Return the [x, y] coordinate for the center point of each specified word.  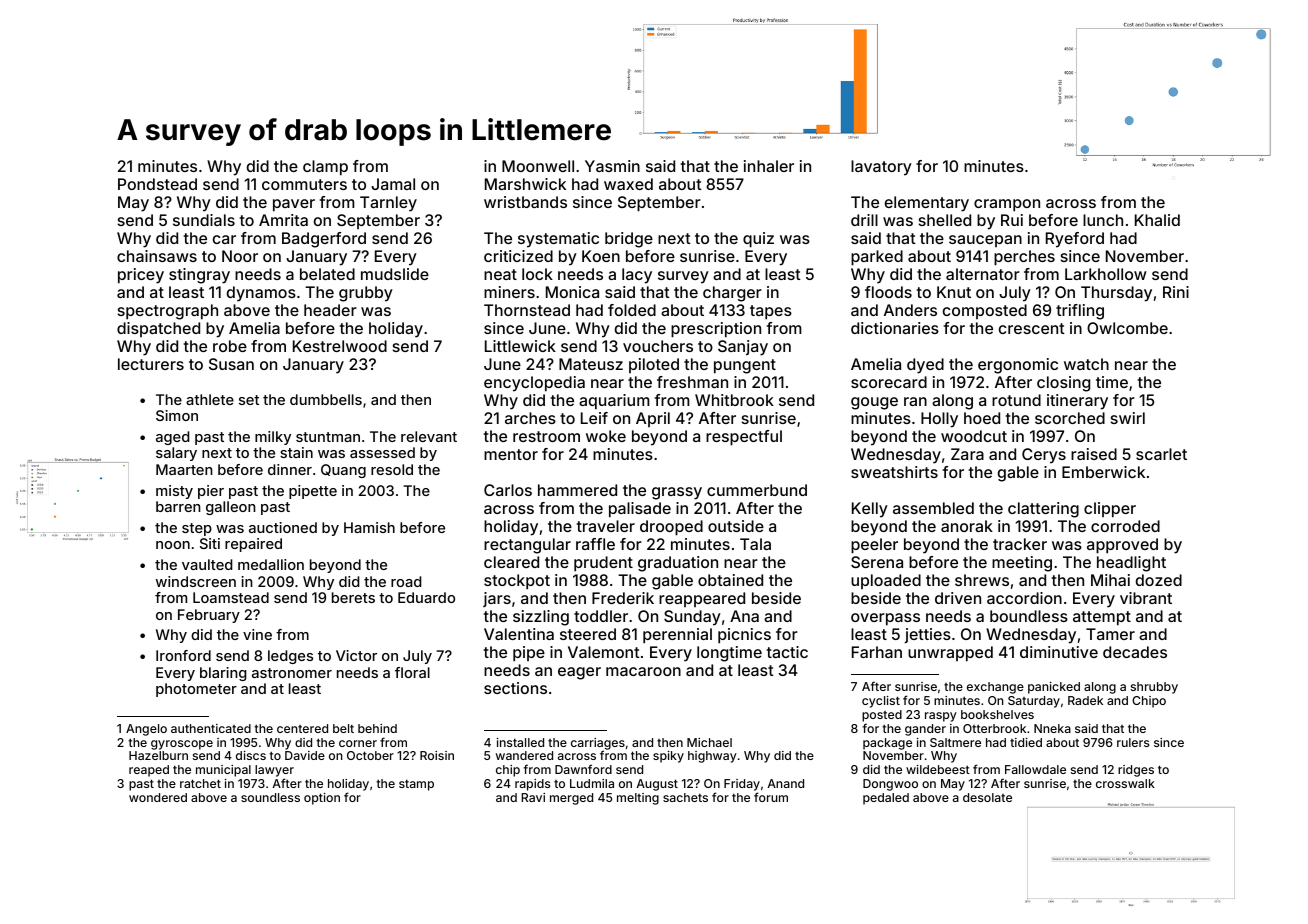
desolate [987, 797]
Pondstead [157, 184]
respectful [744, 438]
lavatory [881, 168]
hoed [982, 418]
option [322, 799]
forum [771, 797]
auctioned [283, 527]
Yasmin [612, 166]
